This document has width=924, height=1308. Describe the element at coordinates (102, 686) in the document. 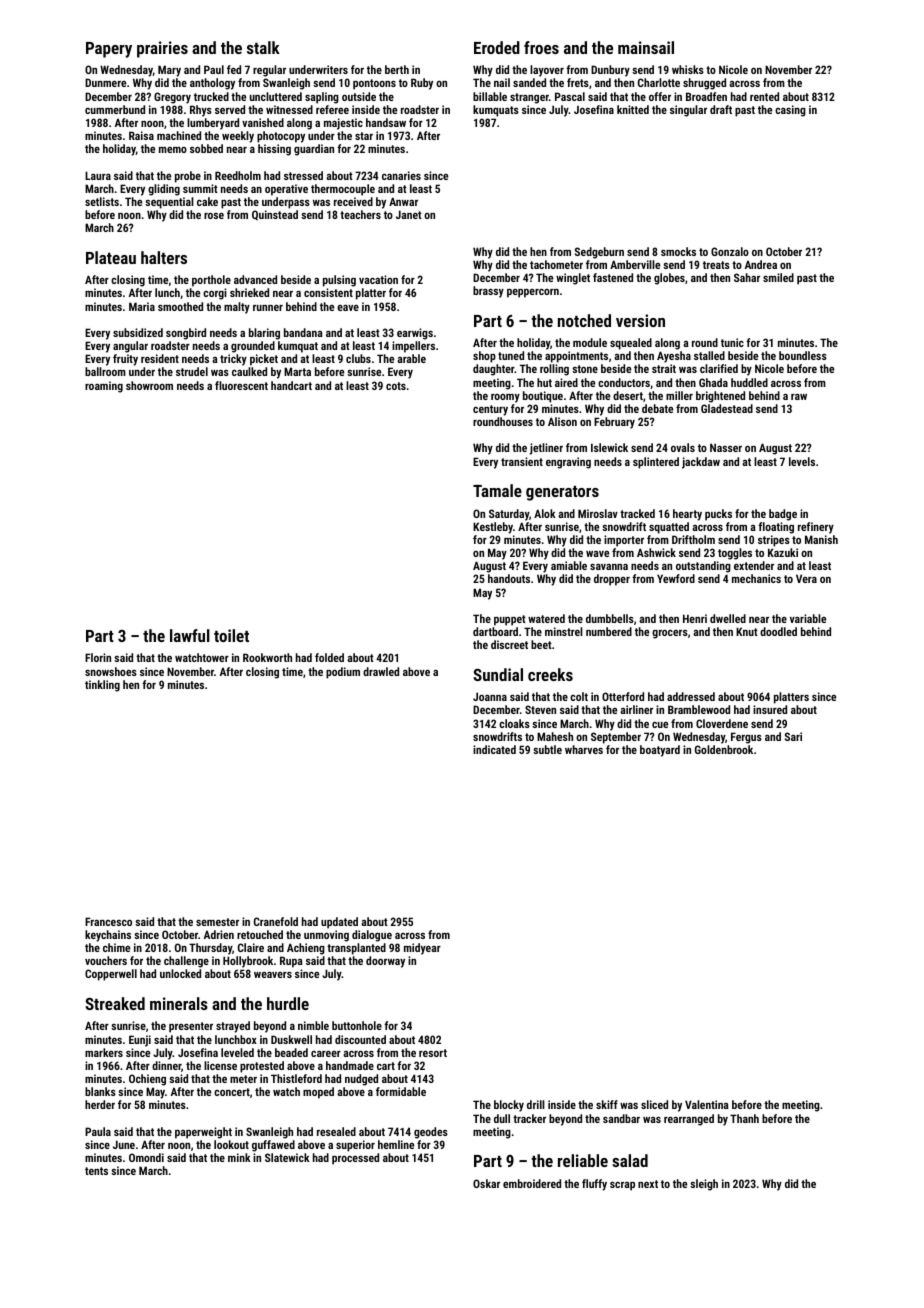

I see `tinkling` at that location.
